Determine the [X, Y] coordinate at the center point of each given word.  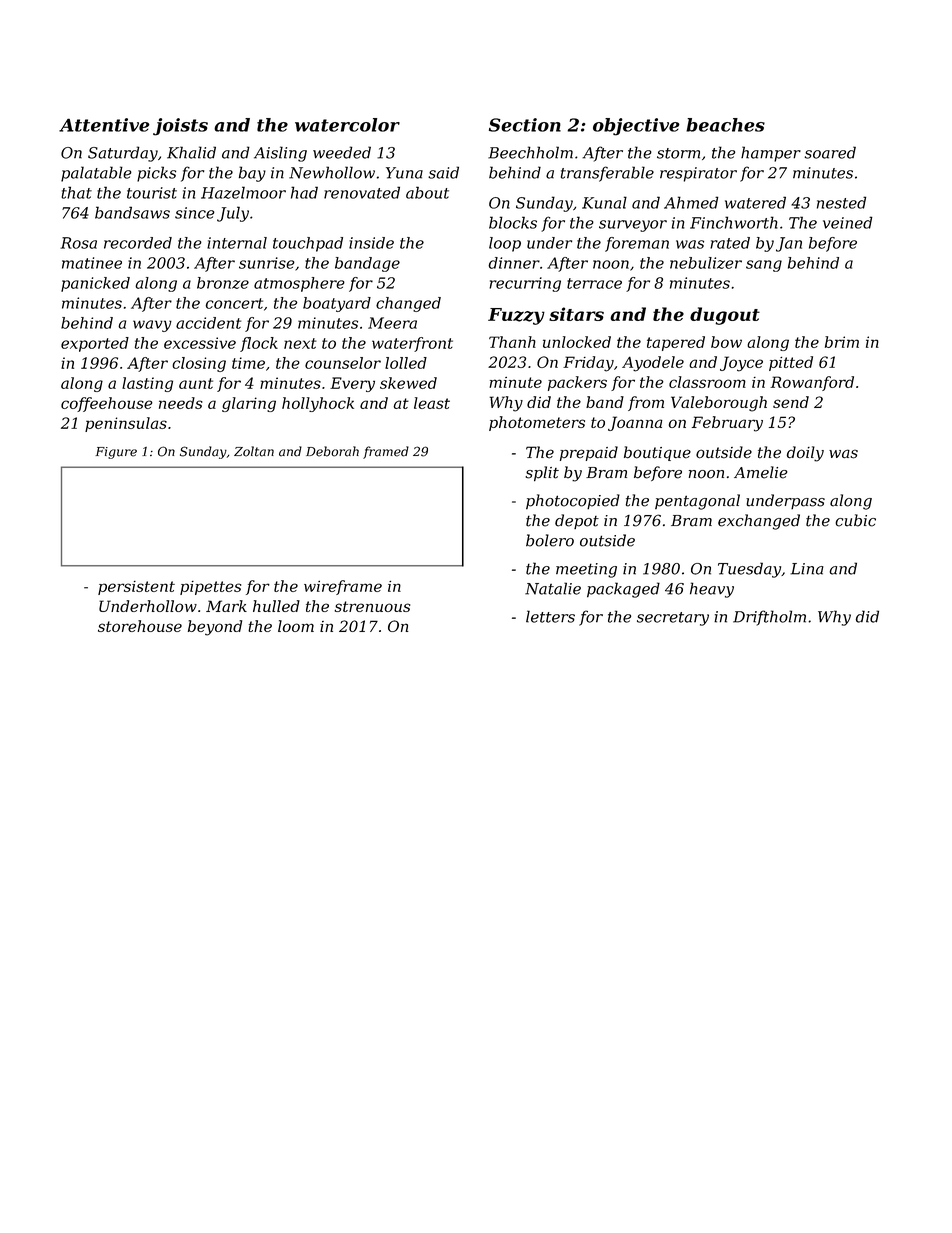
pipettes [210, 588]
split [542, 474]
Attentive [104, 125]
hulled [276, 606]
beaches [725, 125]
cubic [855, 520]
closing [199, 364]
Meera [392, 323]
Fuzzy [516, 316]
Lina [807, 569]
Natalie [553, 588]
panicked [95, 284]
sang [764, 266]
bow [726, 342]
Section [525, 125]
